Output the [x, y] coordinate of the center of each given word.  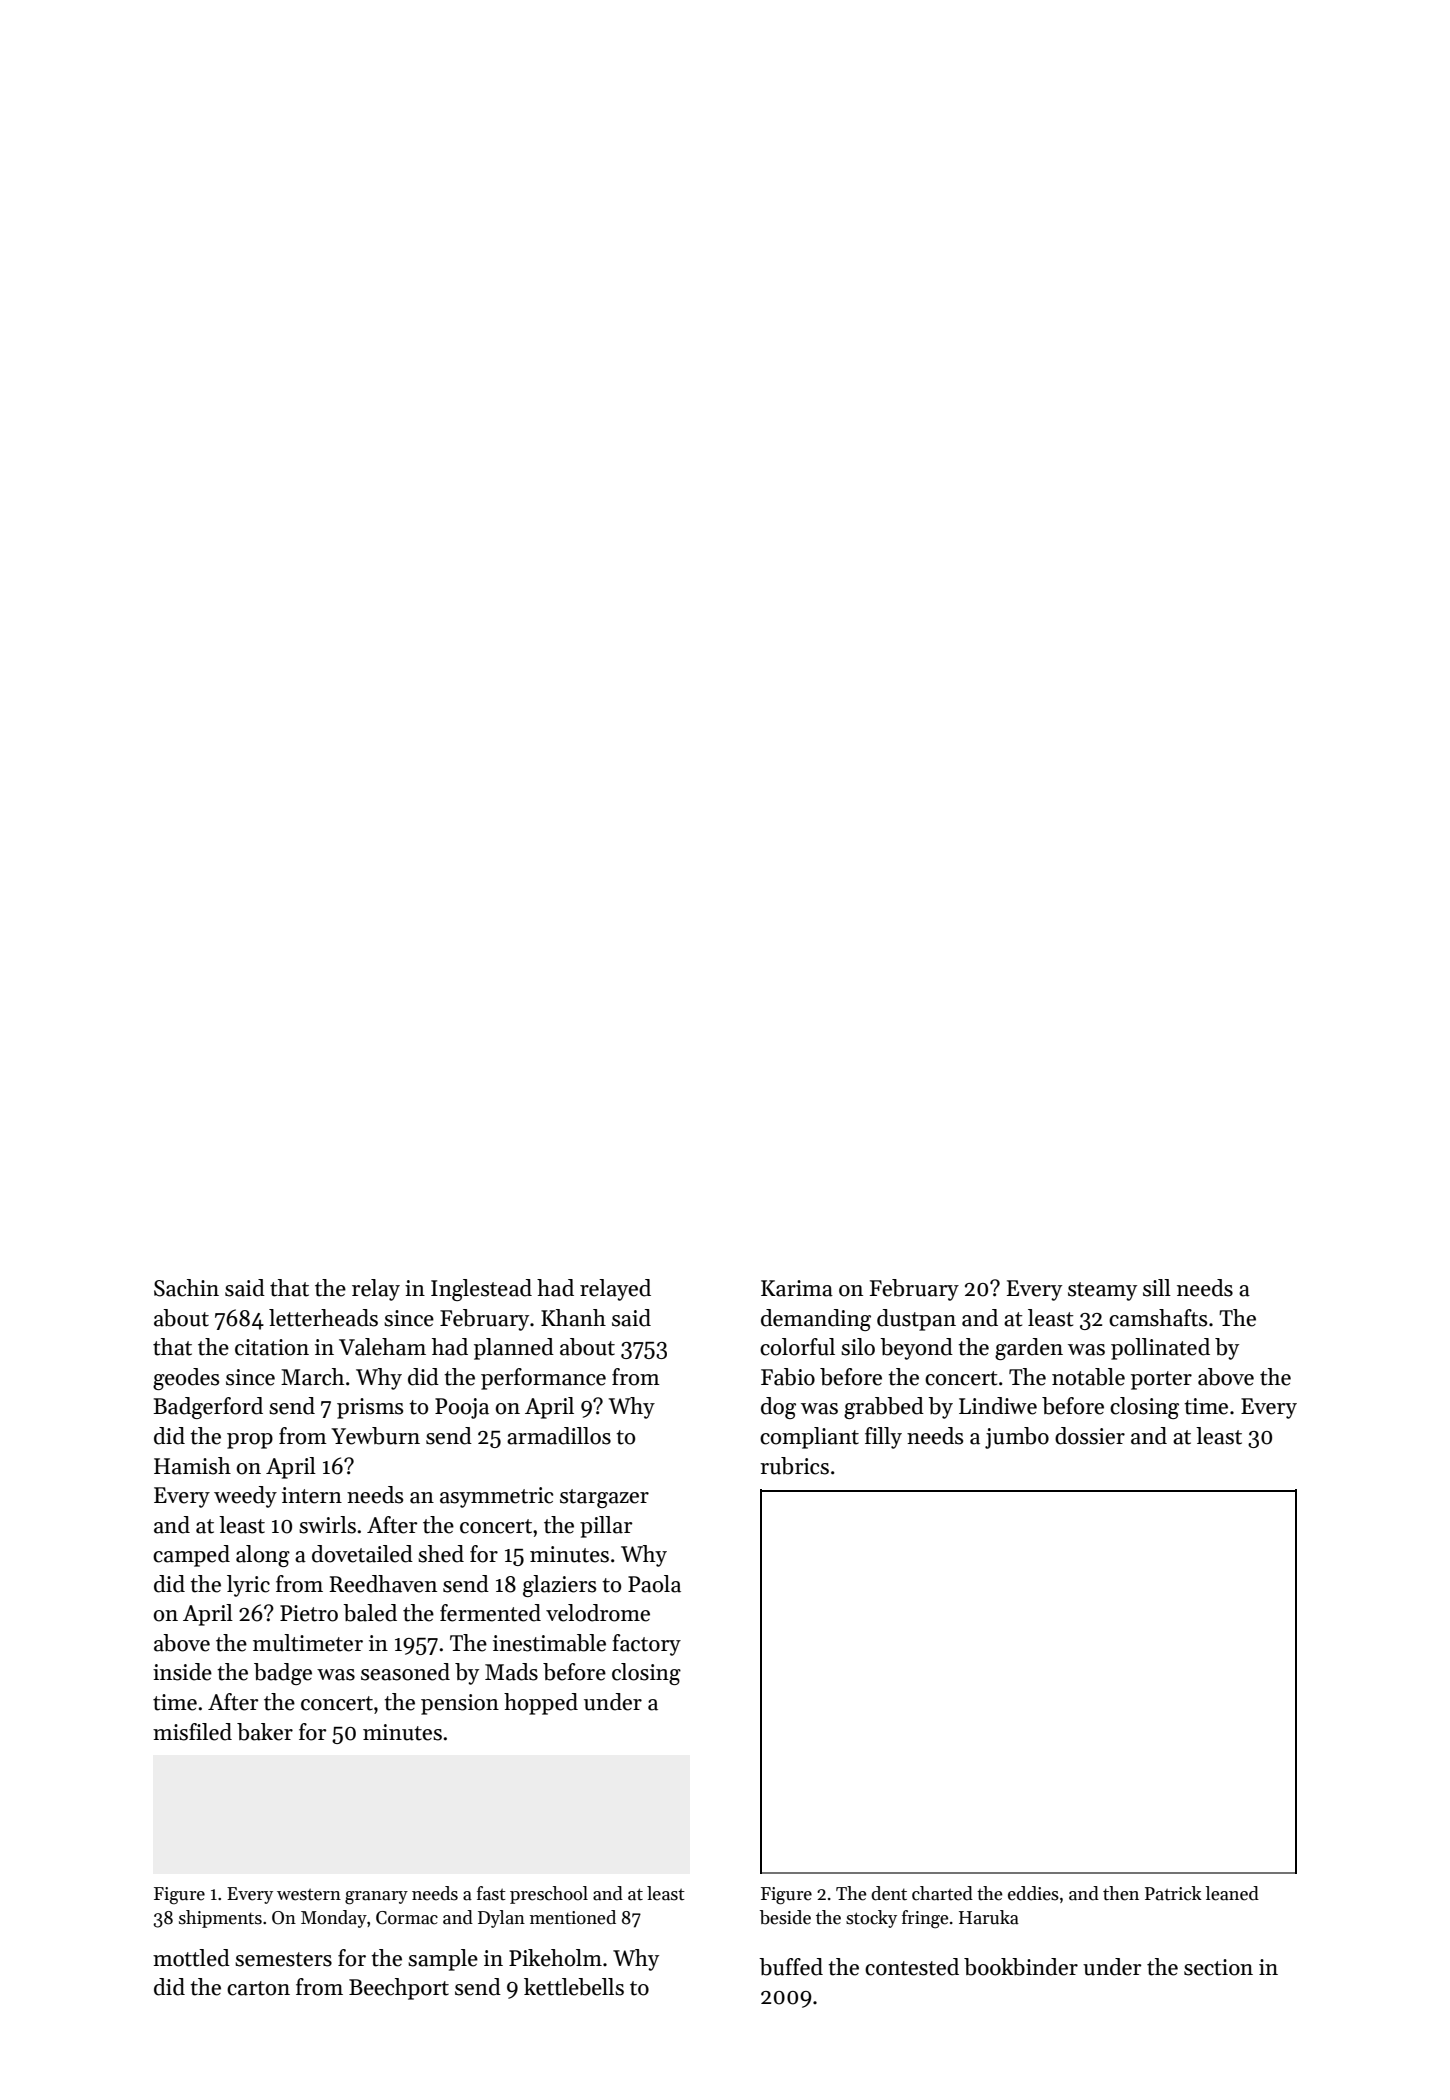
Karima [797, 1288]
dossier [1090, 1436]
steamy [1102, 1291]
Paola [654, 1584]
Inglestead [481, 1290]
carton [258, 1988]
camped [191, 1556]
